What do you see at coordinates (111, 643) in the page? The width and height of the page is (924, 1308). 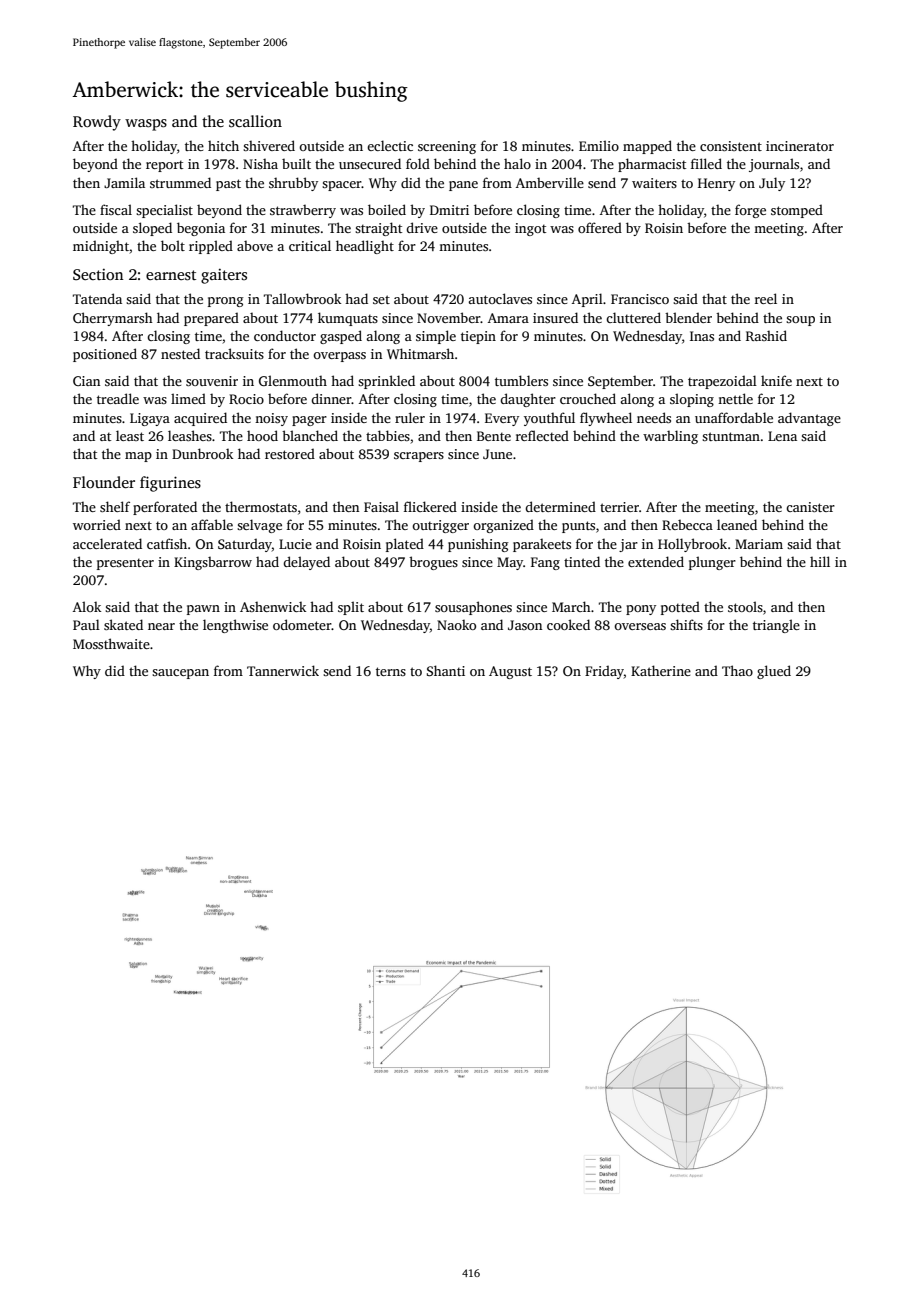 I see `Mossthwaite` at bounding box center [111, 643].
